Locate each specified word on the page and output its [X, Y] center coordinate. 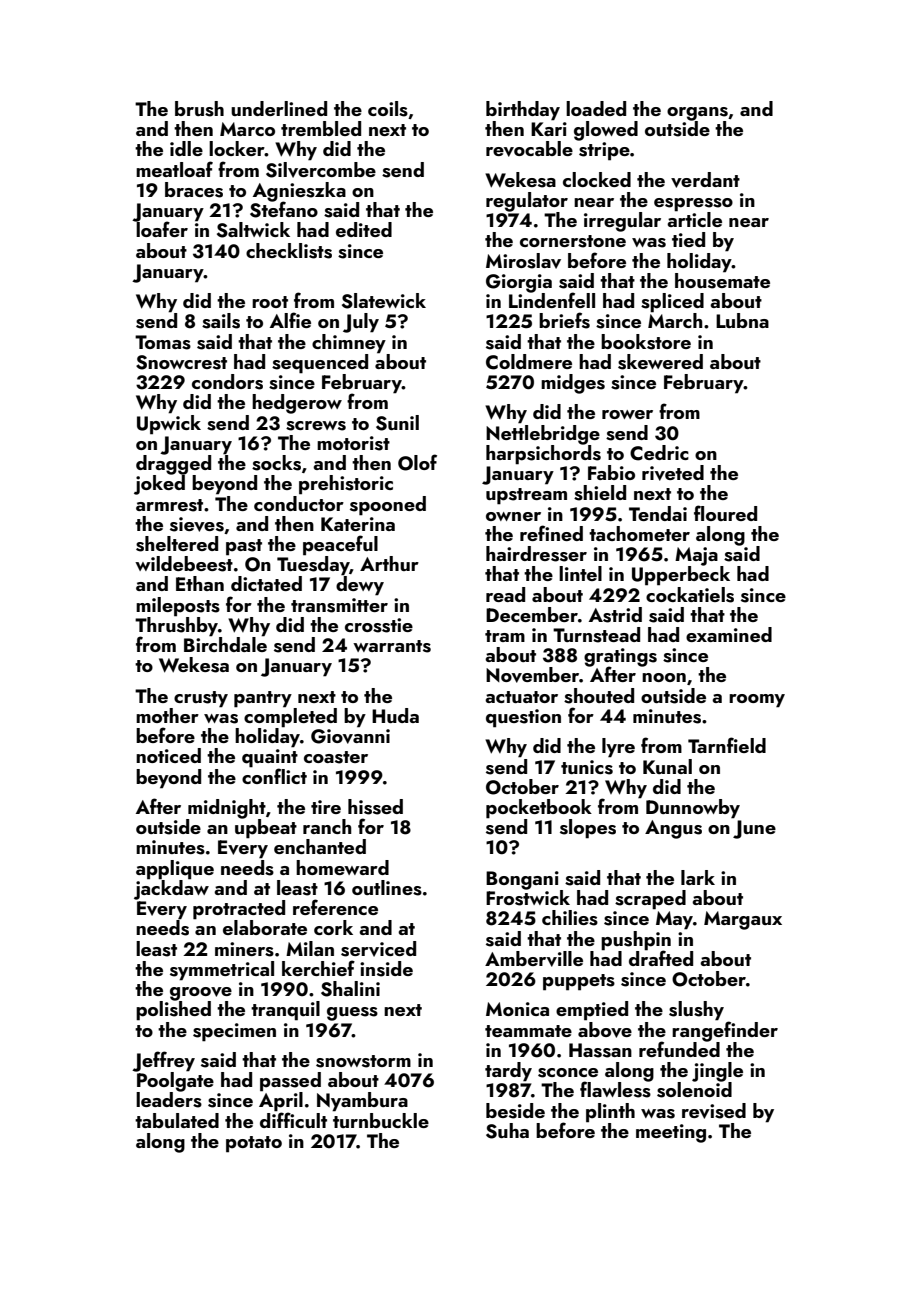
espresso [693, 205]
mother [167, 715]
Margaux [743, 920]
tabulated [177, 1120]
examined [729, 634]
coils [388, 109]
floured [725, 513]
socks [276, 463]
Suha [507, 1131]
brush [199, 109]
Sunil [397, 423]
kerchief [318, 968]
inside [386, 969]
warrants [392, 646]
